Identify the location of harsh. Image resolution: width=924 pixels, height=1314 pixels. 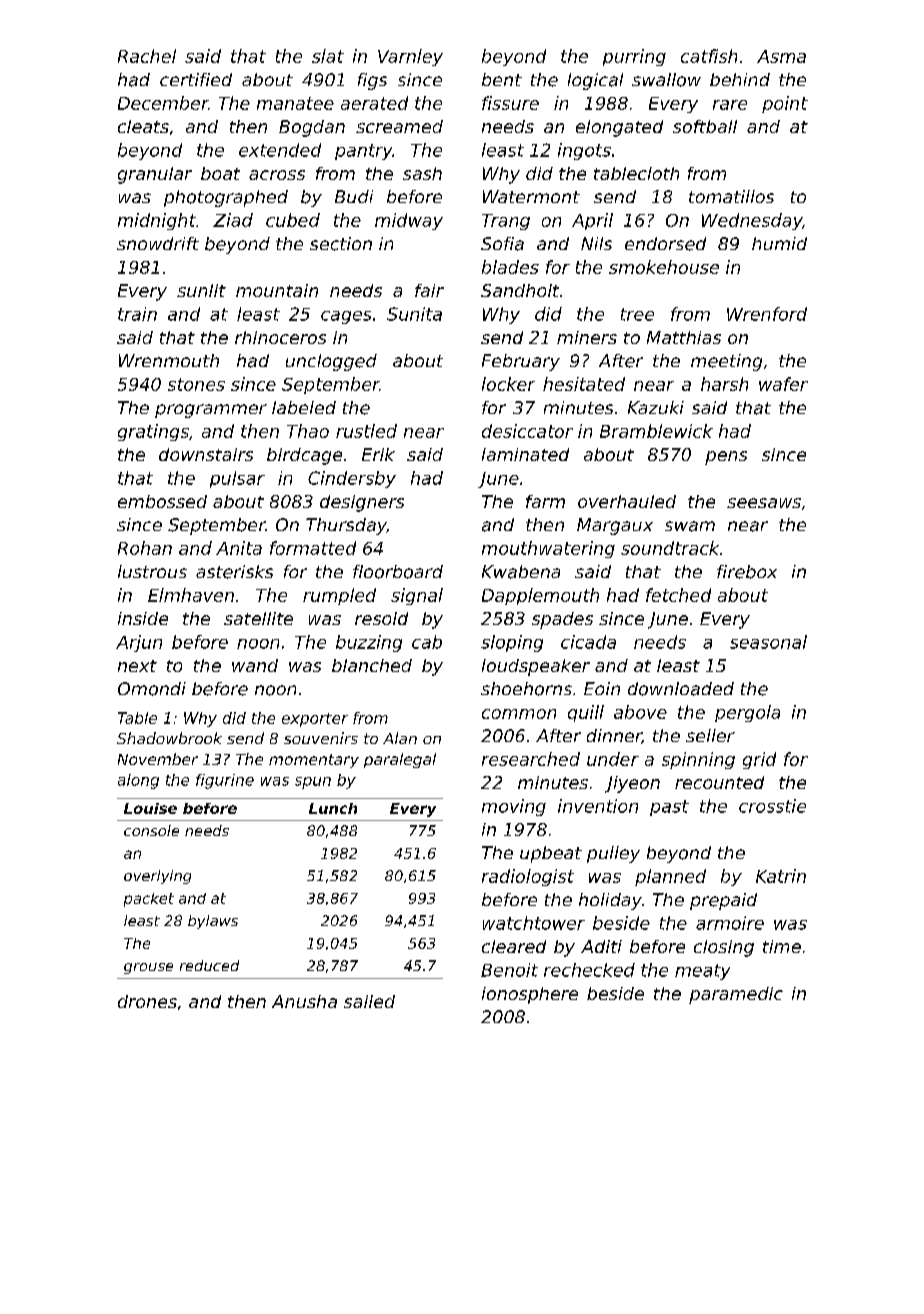
(724, 384).
